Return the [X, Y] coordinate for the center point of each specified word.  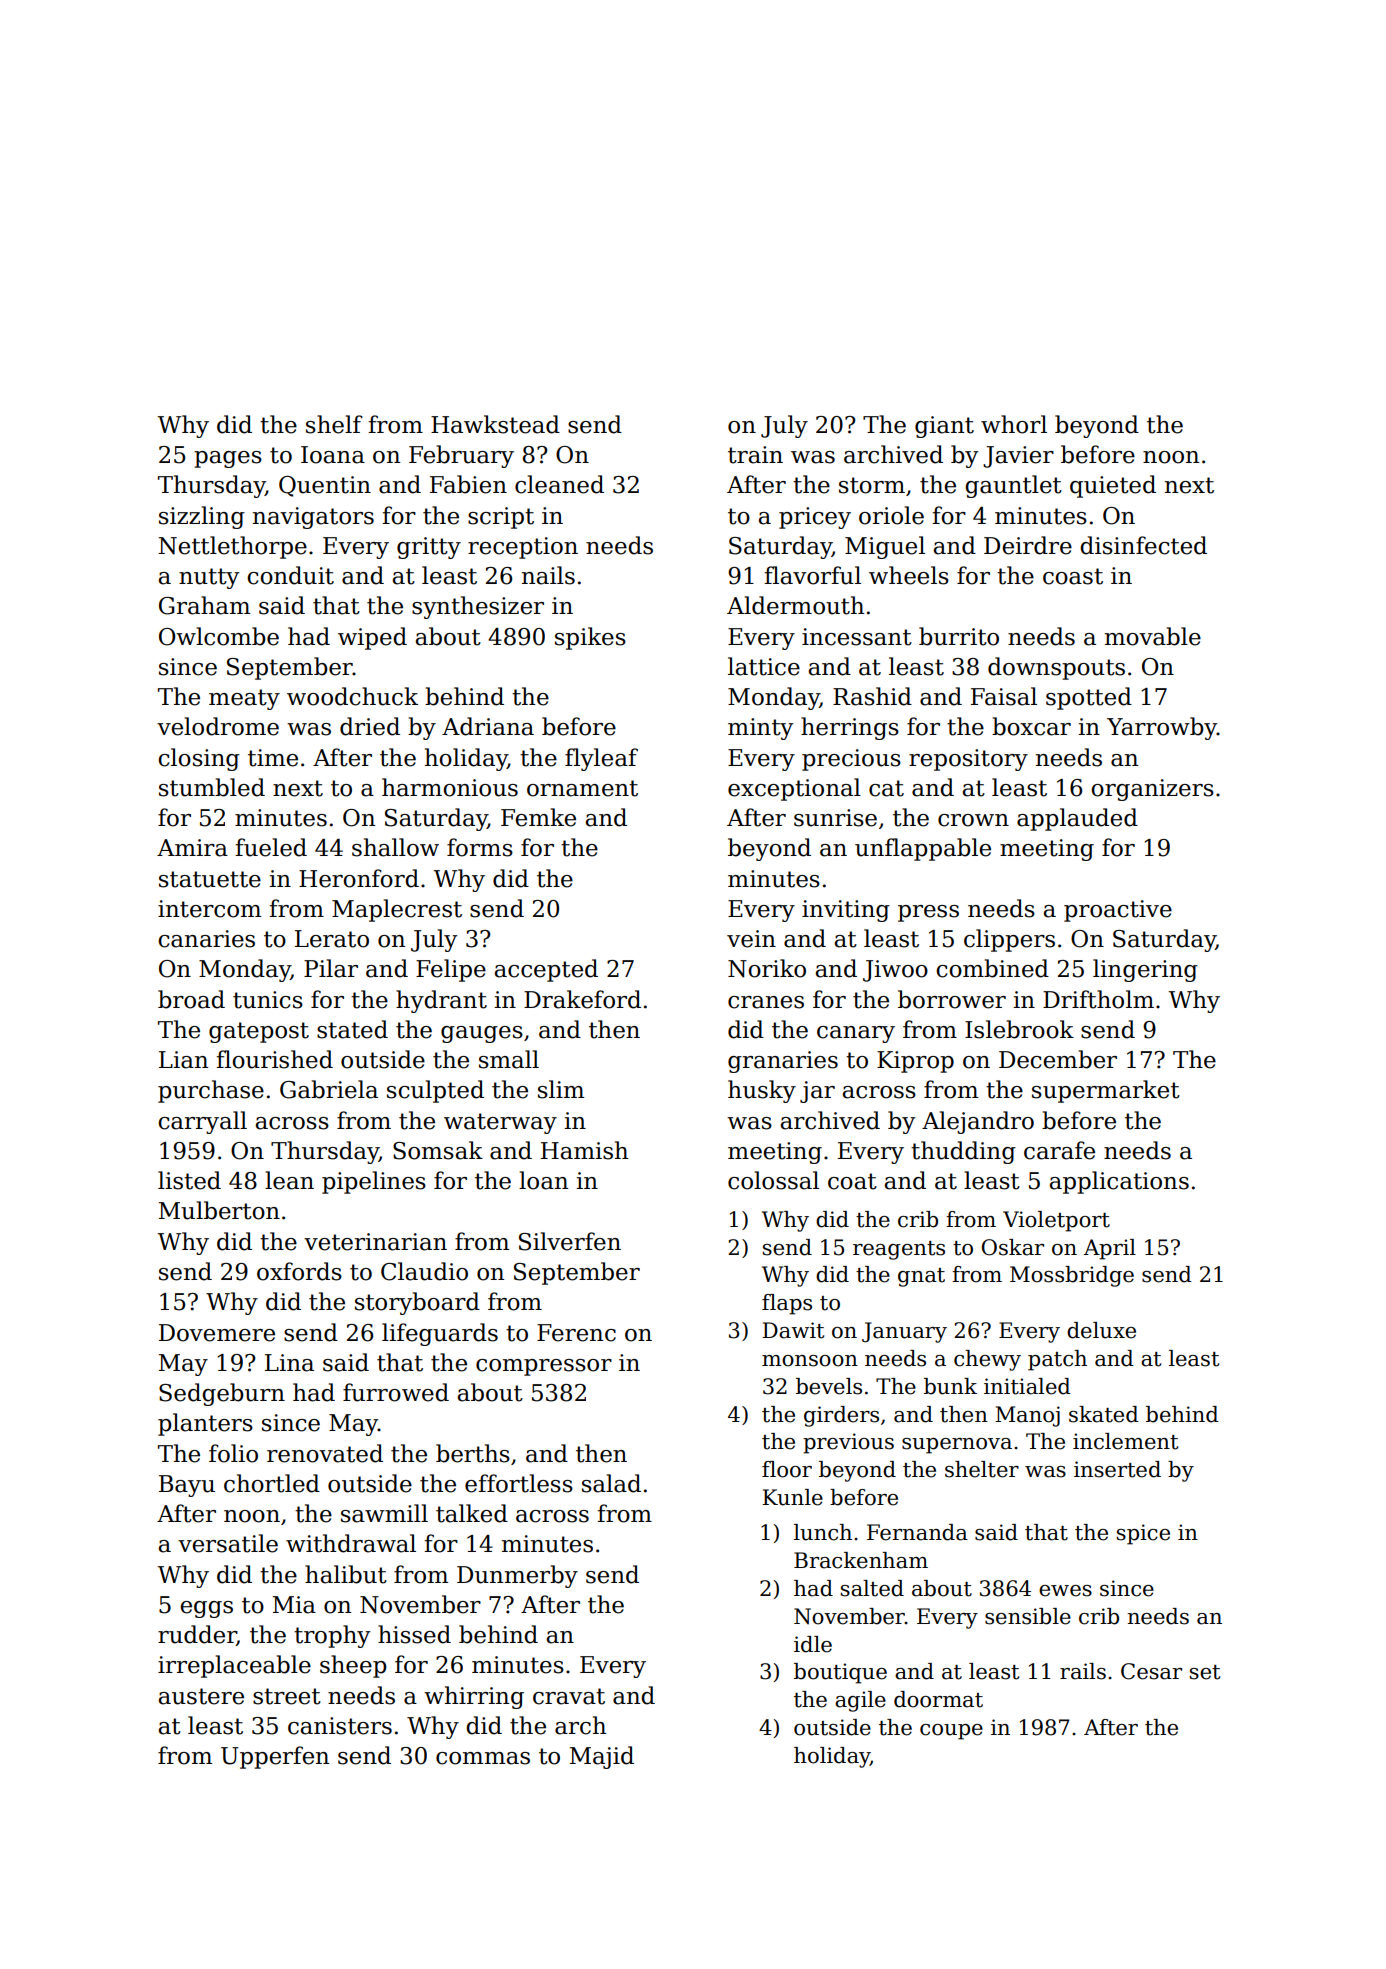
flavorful [812, 575]
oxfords [299, 1271]
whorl [1014, 424]
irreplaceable [234, 1666]
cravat [569, 1696]
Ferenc [576, 1333]
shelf [334, 424]
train [755, 455]
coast [1073, 576]
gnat [921, 1277]
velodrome [218, 726]
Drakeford [582, 999]
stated [352, 1029]
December [1058, 1059]
